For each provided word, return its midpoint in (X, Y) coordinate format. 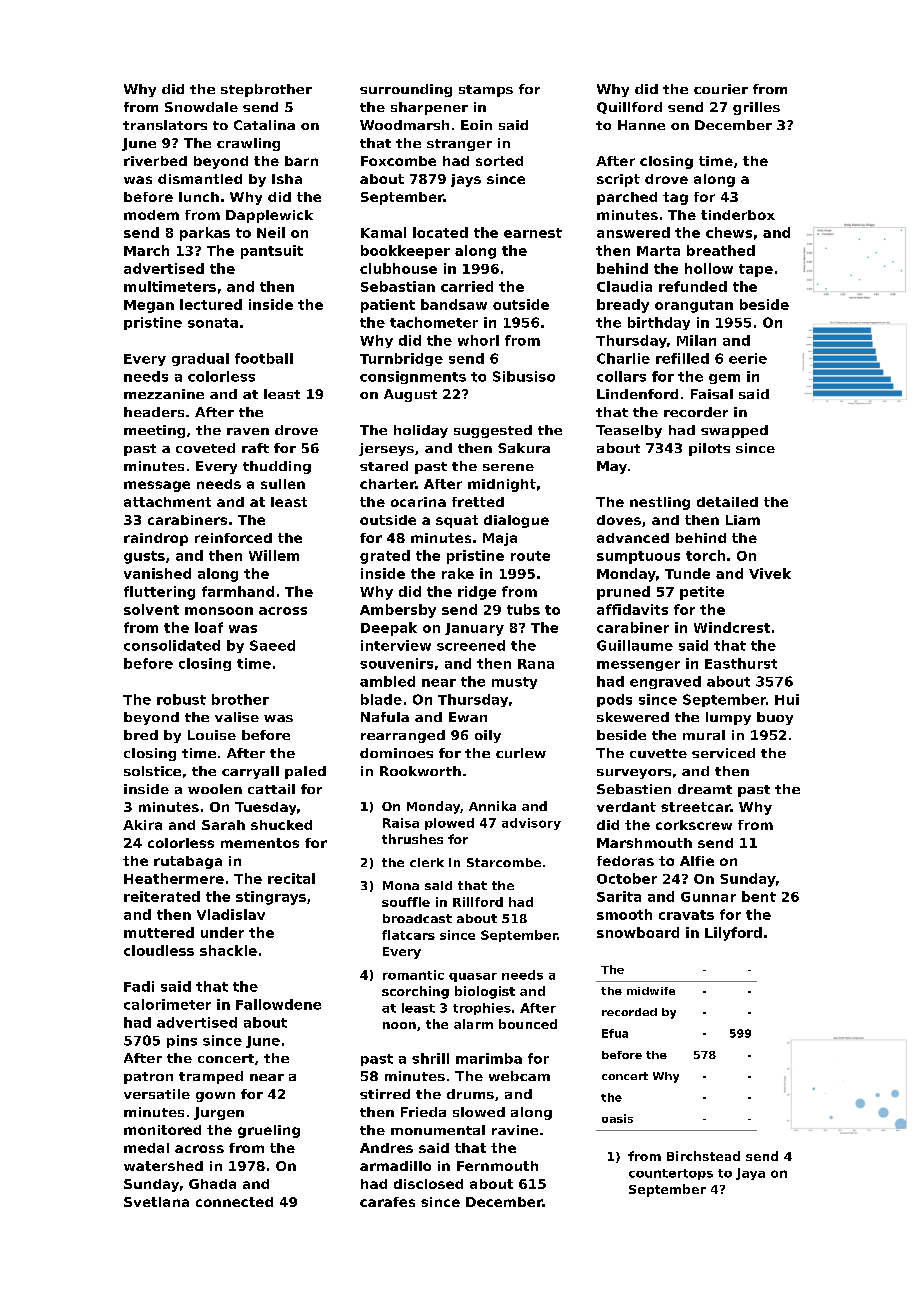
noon (399, 1025)
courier (721, 89)
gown (215, 1097)
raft (255, 448)
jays (466, 180)
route (530, 556)
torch (705, 555)
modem (151, 215)
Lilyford (733, 934)
